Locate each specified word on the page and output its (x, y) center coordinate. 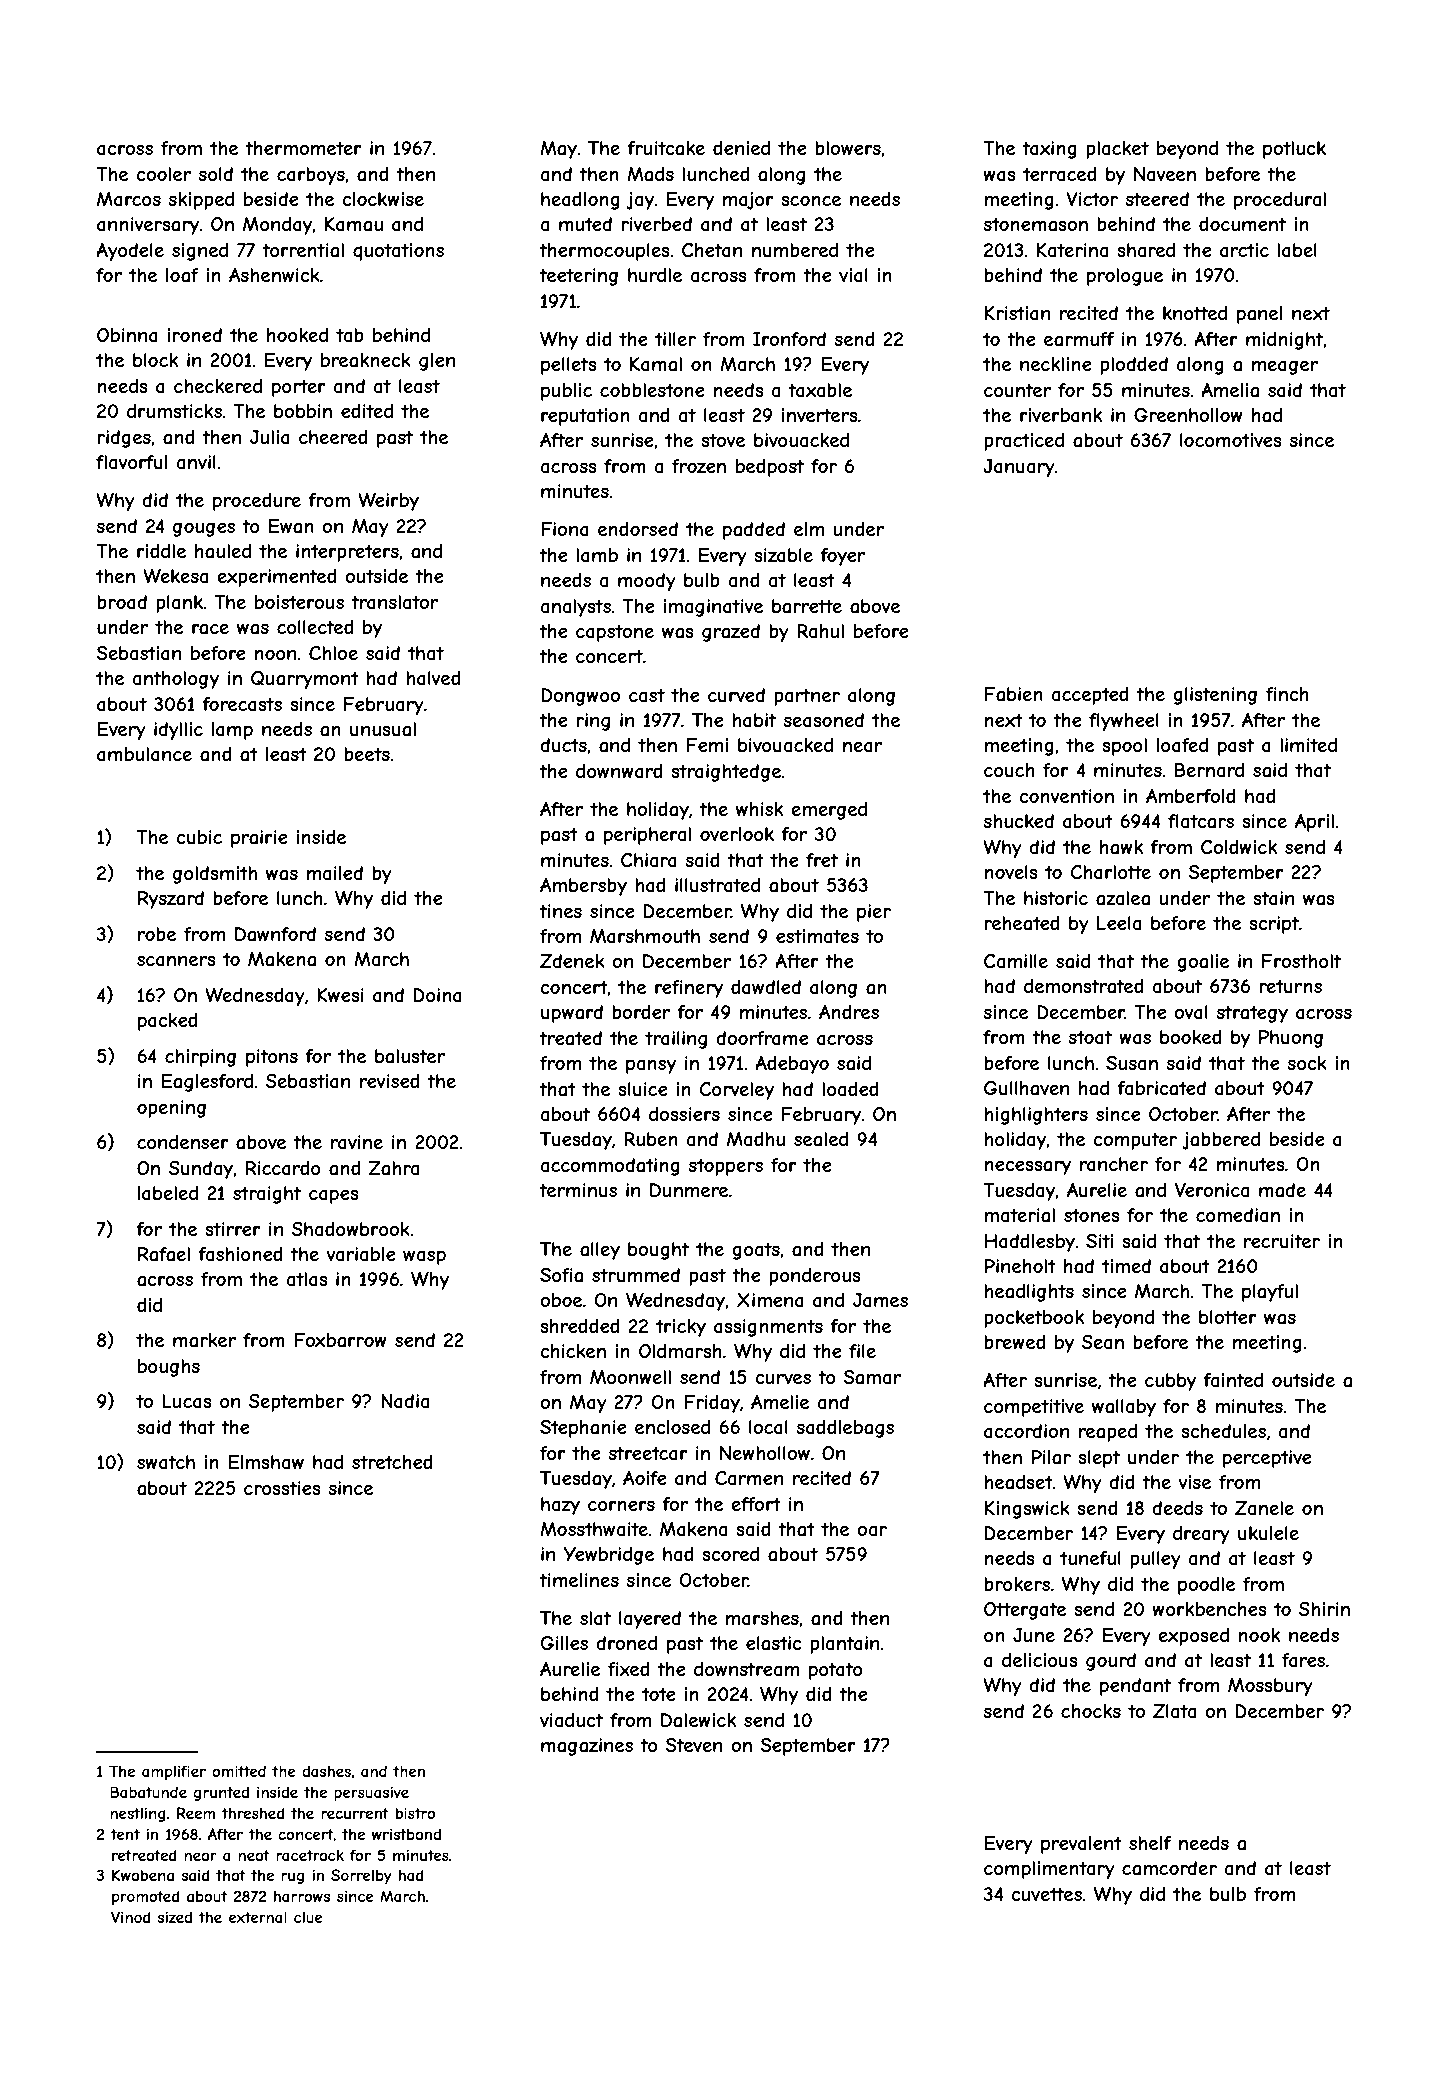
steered (1157, 199)
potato (836, 1671)
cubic (199, 837)
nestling (138, 1814)
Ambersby (583, 887)
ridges (124, 439)
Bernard (1209, 770)
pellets (569, 366)
